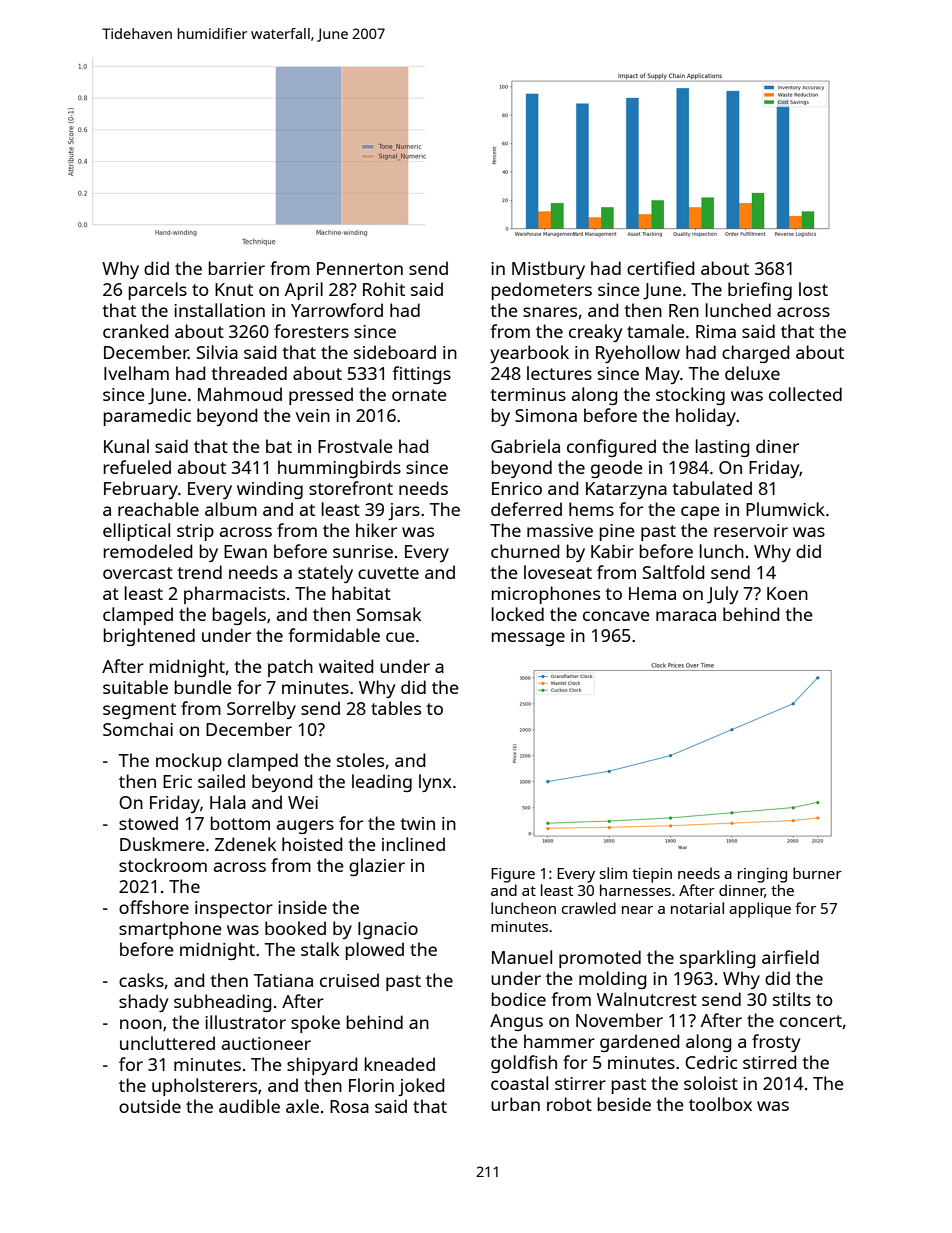 This image has width=952, height=1233. Describe the element at coordinates (417, 823) in the image. I see `twin` at that location.
